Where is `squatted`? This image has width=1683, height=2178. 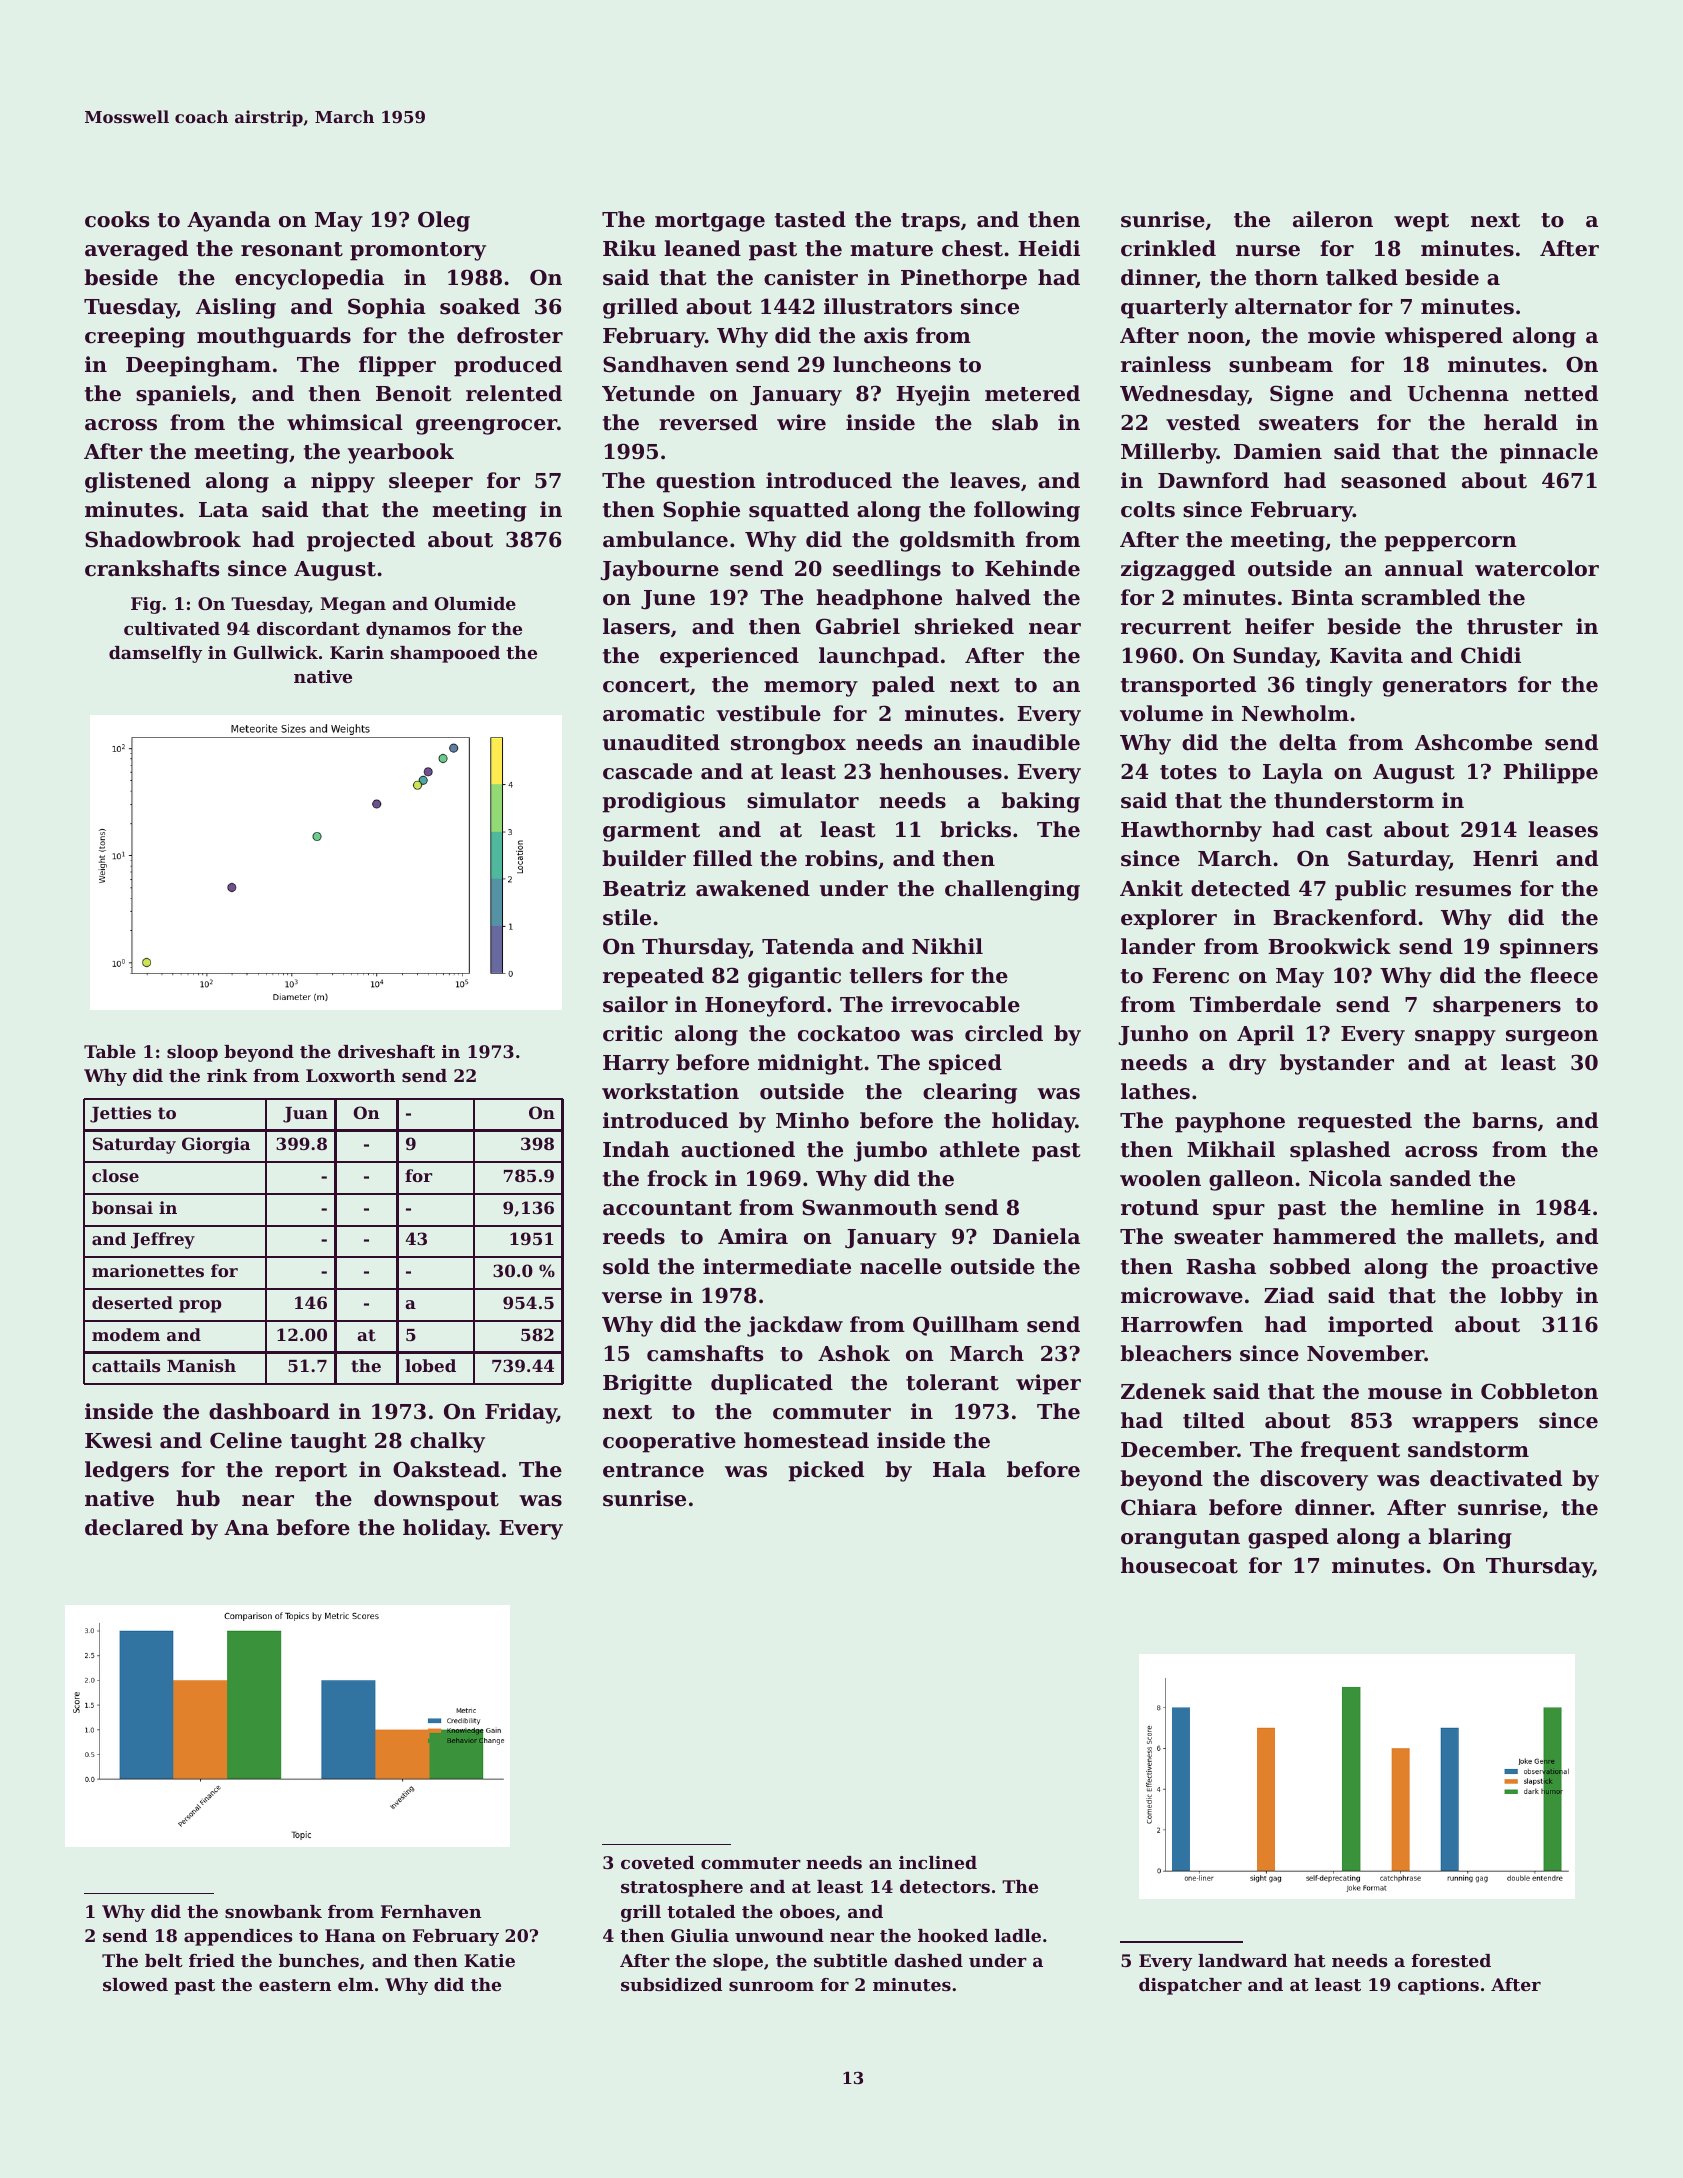 squatted is located at coordinates (799, 511).
